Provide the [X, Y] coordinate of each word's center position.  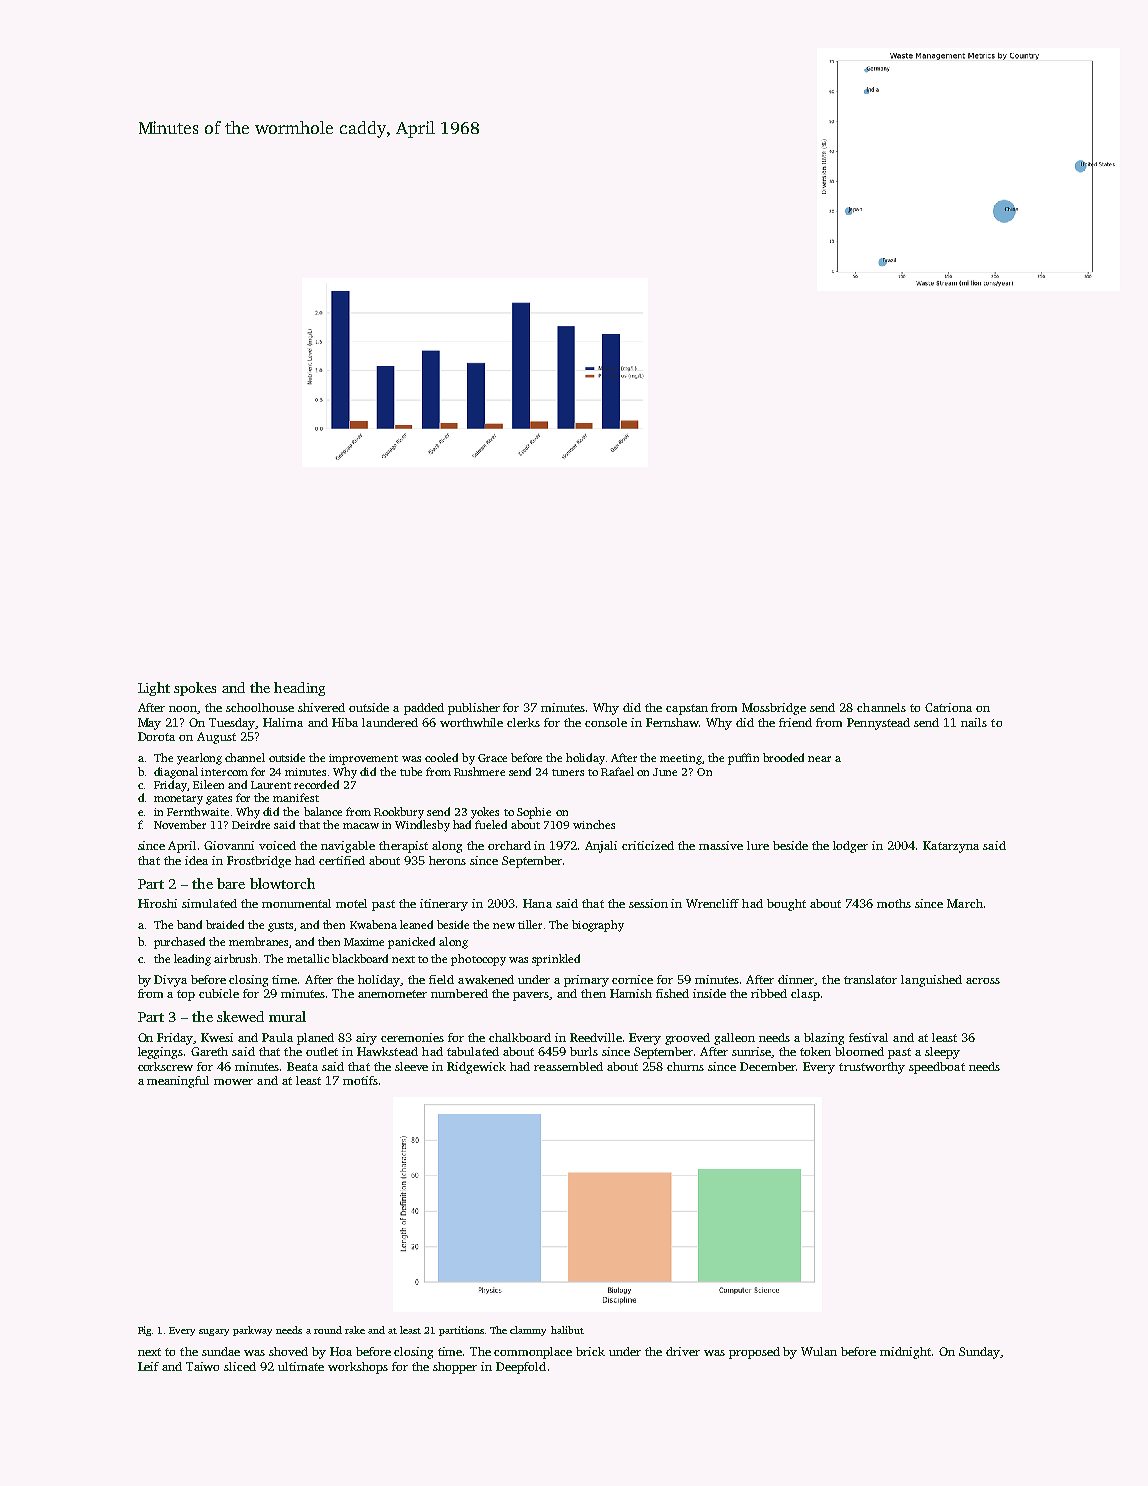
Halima [283, 722]
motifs [360, 1080]
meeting [681, 759]
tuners [568, 772]
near [819, 759]
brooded [783, 757]
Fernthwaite [198, 811]
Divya [170, 981]
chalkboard [520, 1037]
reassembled [568, 1066]
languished [931, 981]
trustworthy [872, 1068]
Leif [148, 1366]
